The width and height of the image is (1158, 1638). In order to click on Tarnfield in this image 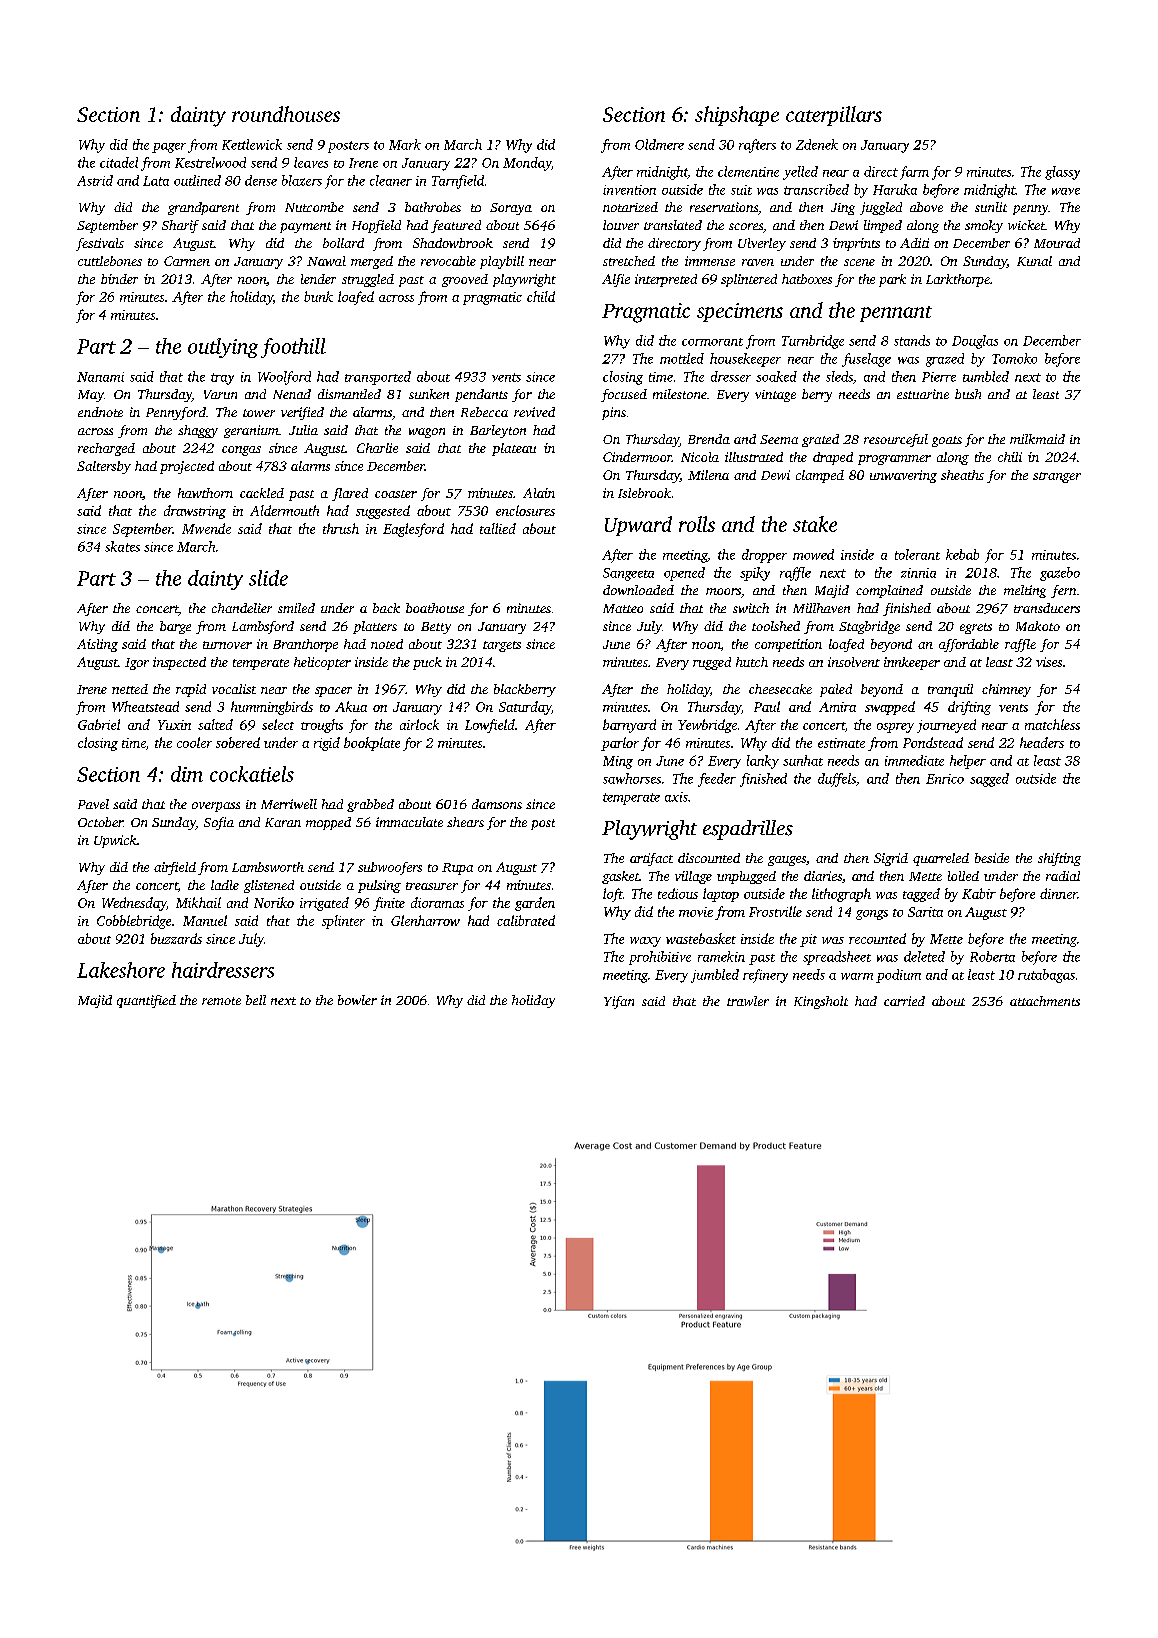, I will do `click(458, 182)`.
